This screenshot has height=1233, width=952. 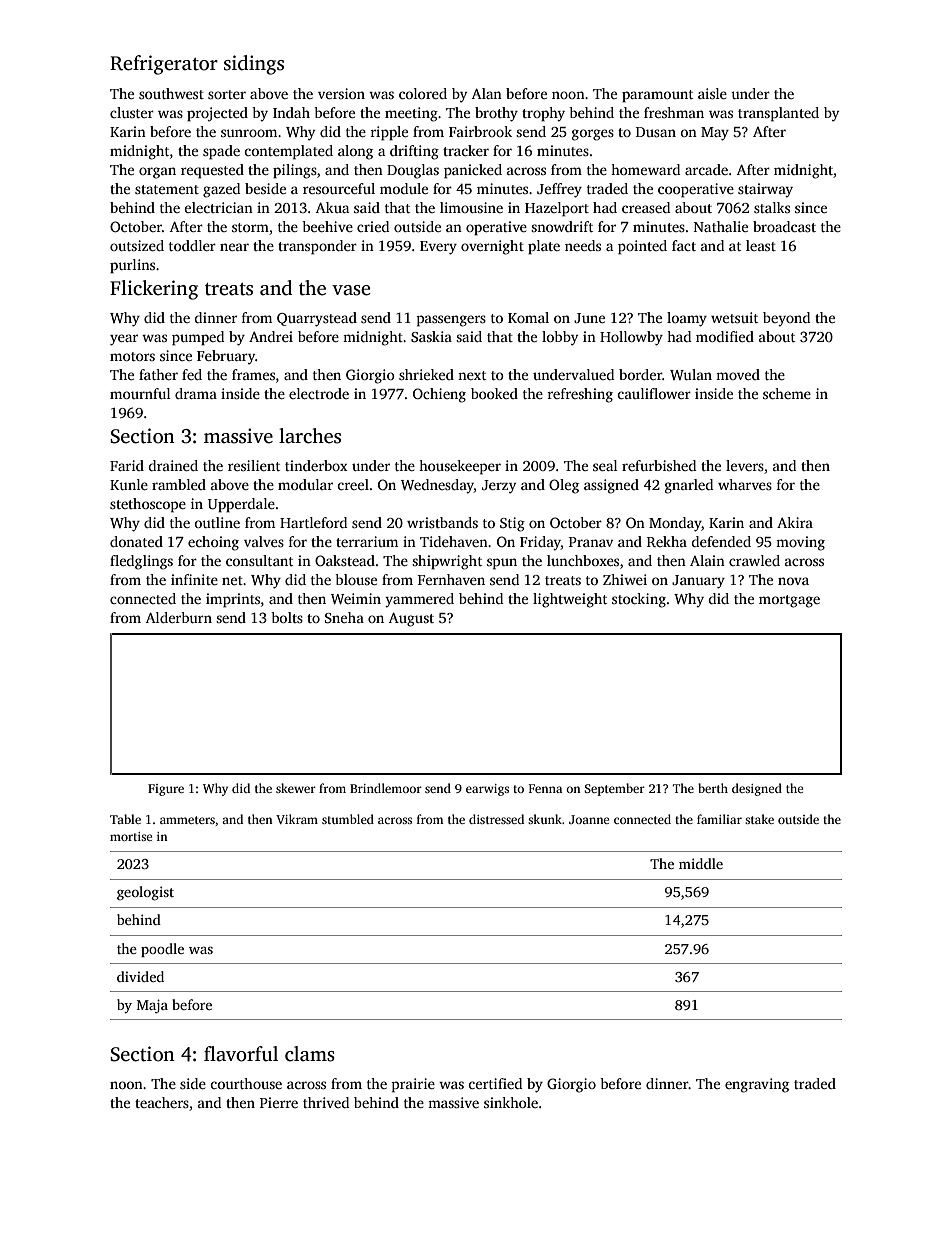 I want to click on stake, so click(x=759, y=819).
